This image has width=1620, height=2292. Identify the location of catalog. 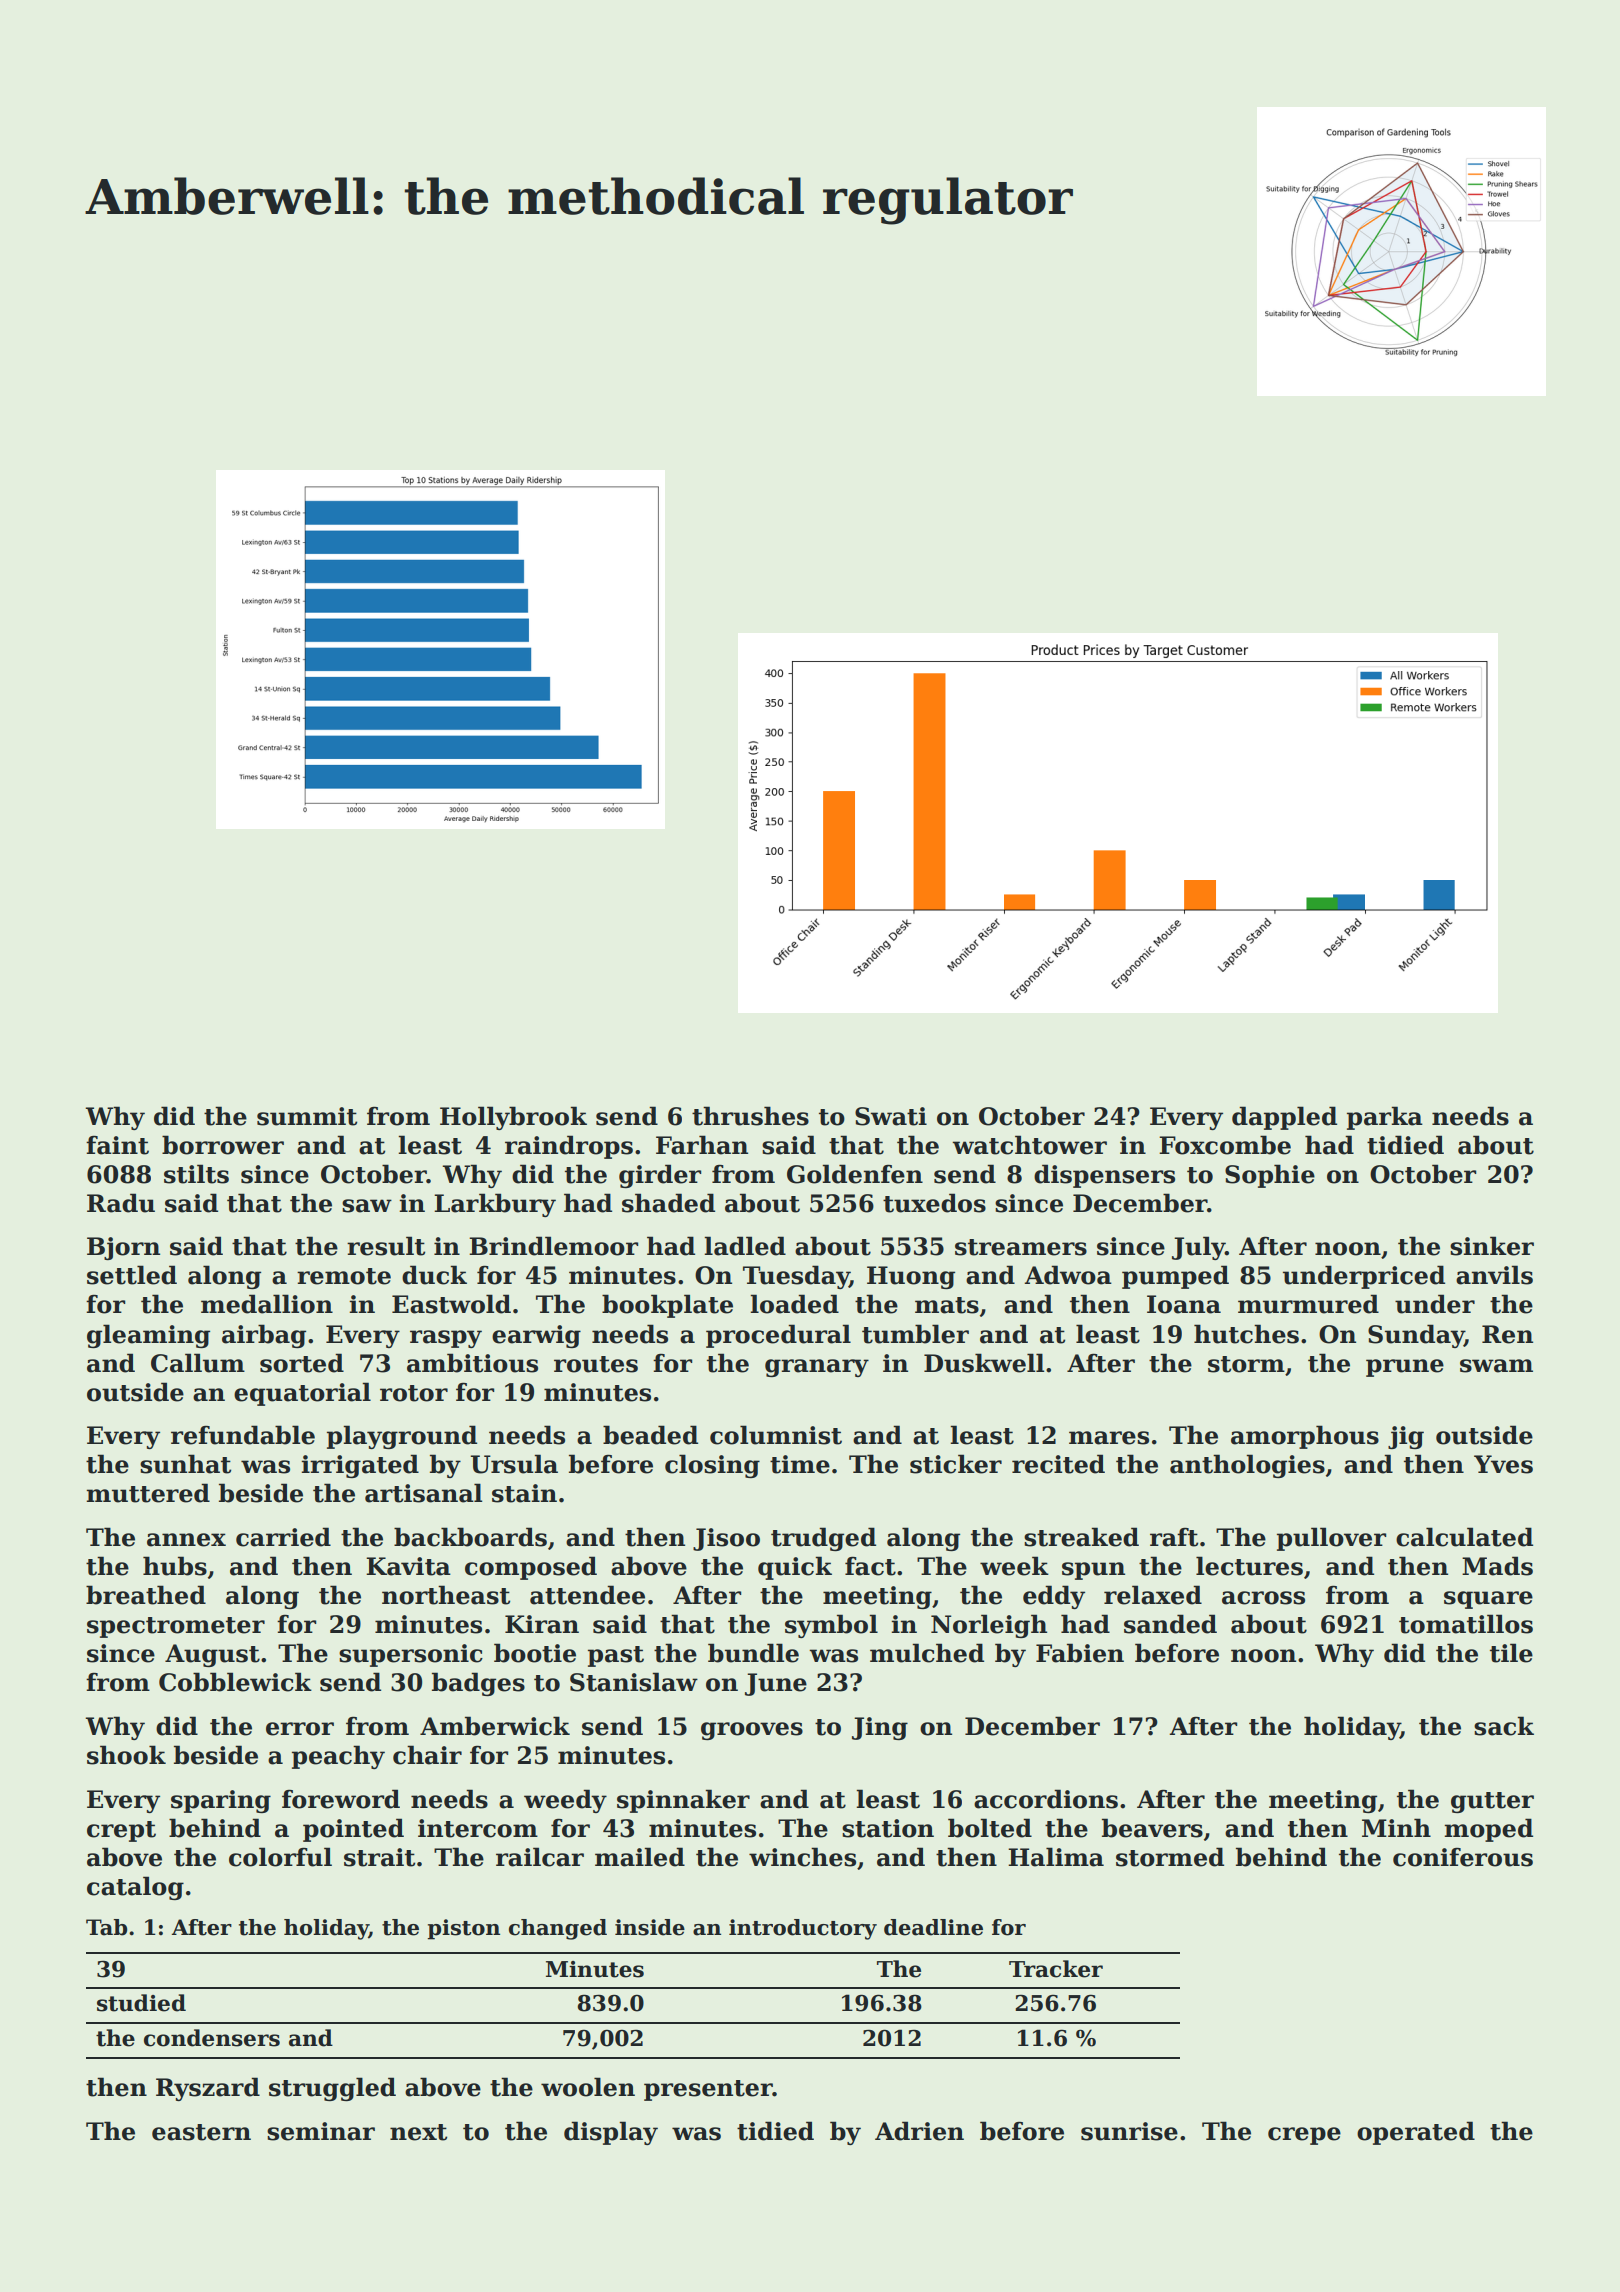
(135, 1888).
